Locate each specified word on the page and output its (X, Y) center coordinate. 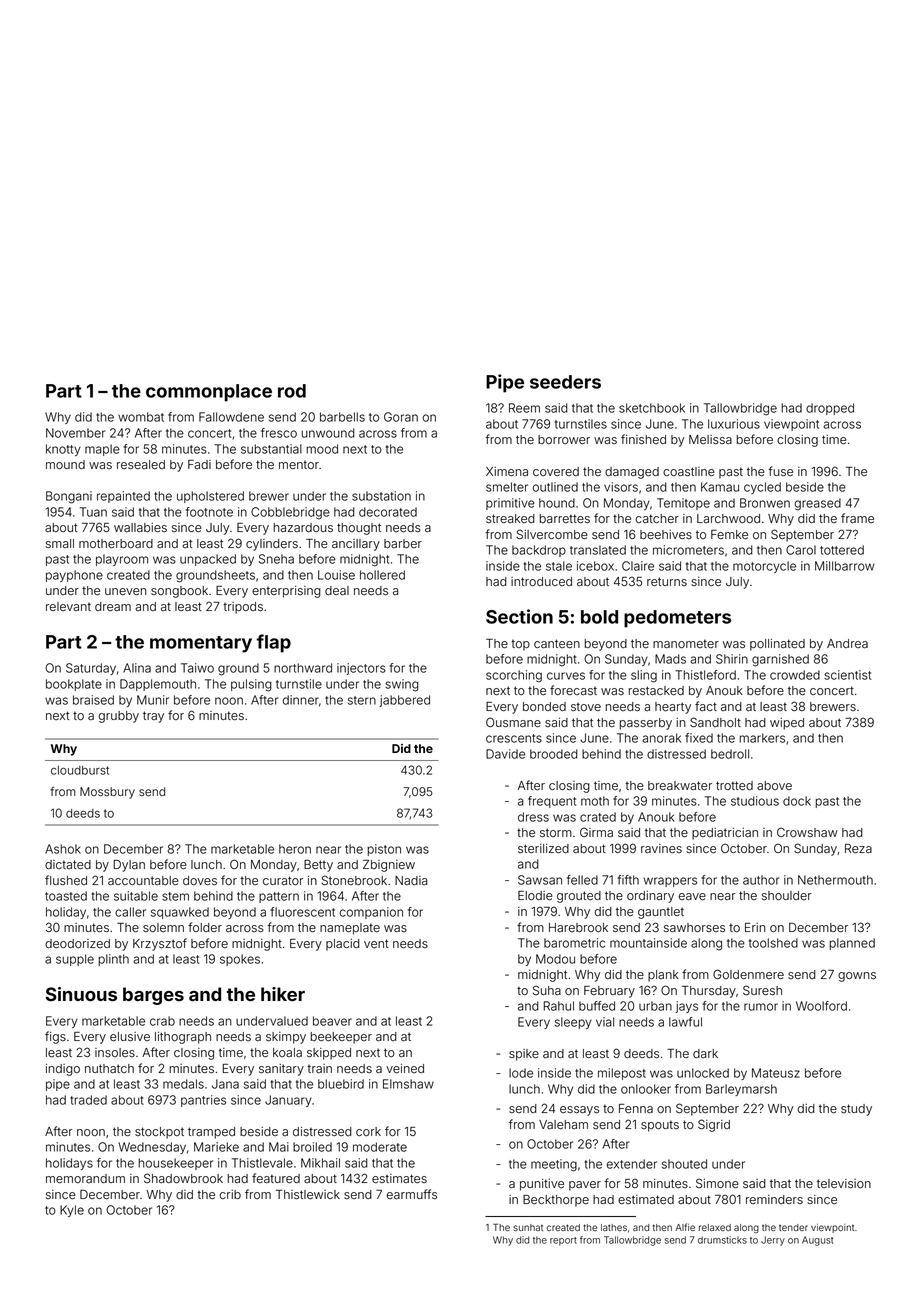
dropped (830, 409)
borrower (564, 440)
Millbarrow (845, 566)
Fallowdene (231, 417)
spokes (240, 960)
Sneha (276, 559)
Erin (755, 927)
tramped (211, 1133)
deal (337, 591)
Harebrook (578, 927)
